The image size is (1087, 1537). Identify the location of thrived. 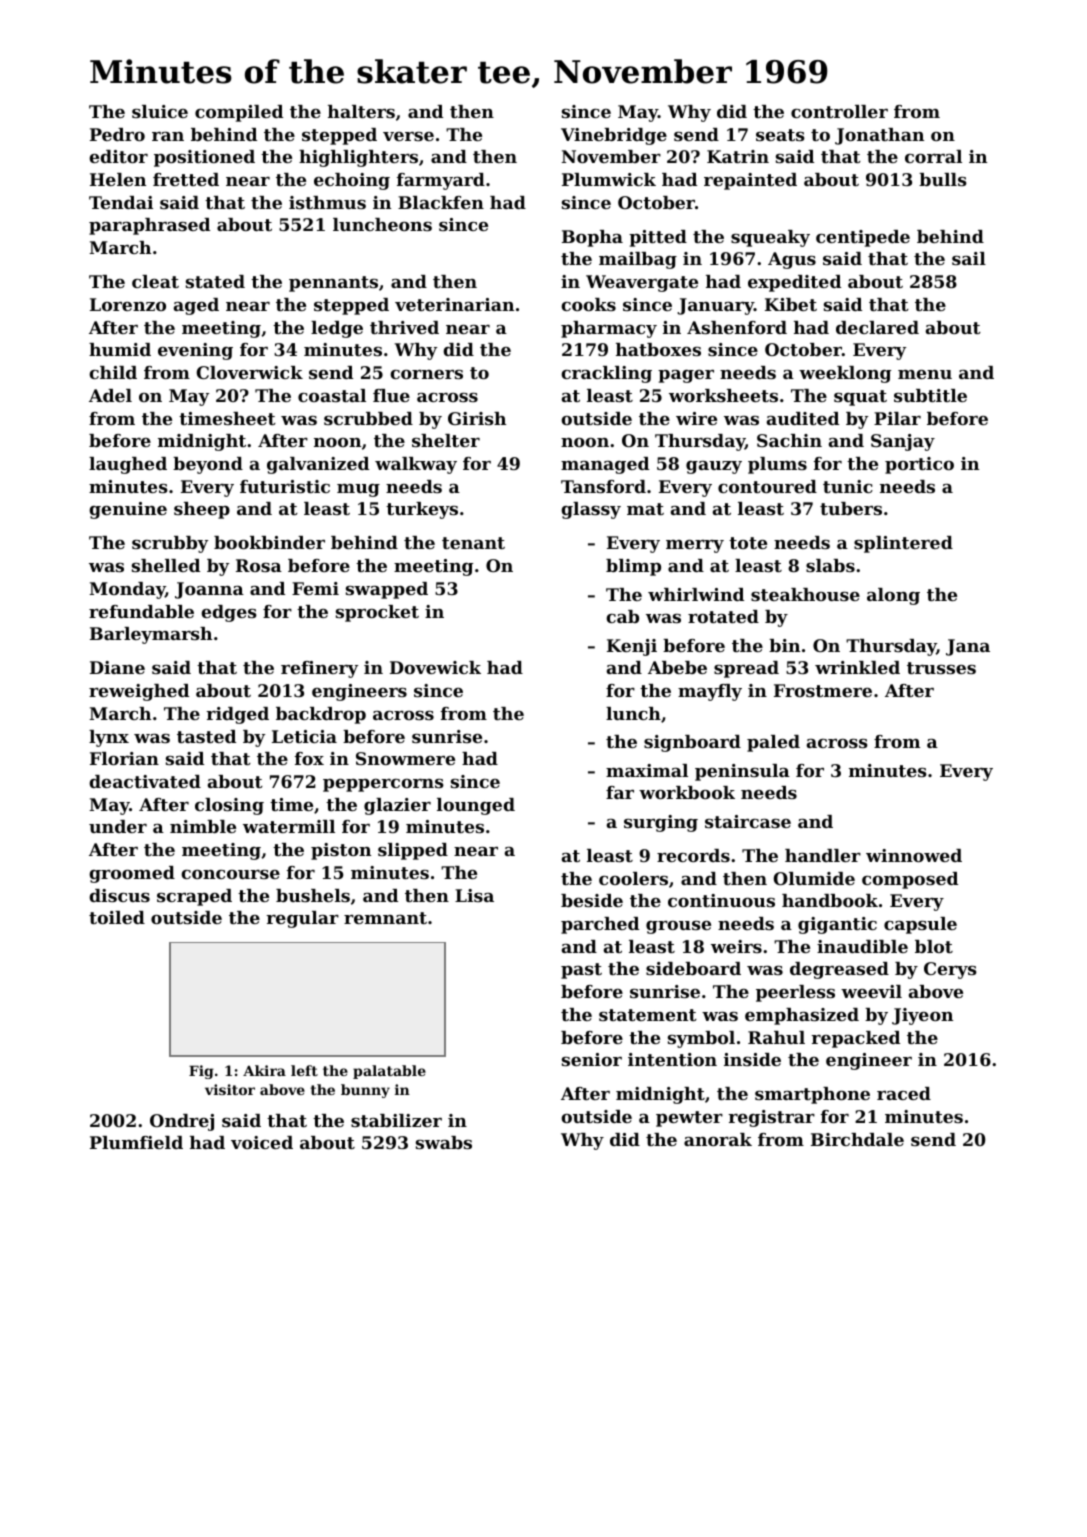
(404, 327).
